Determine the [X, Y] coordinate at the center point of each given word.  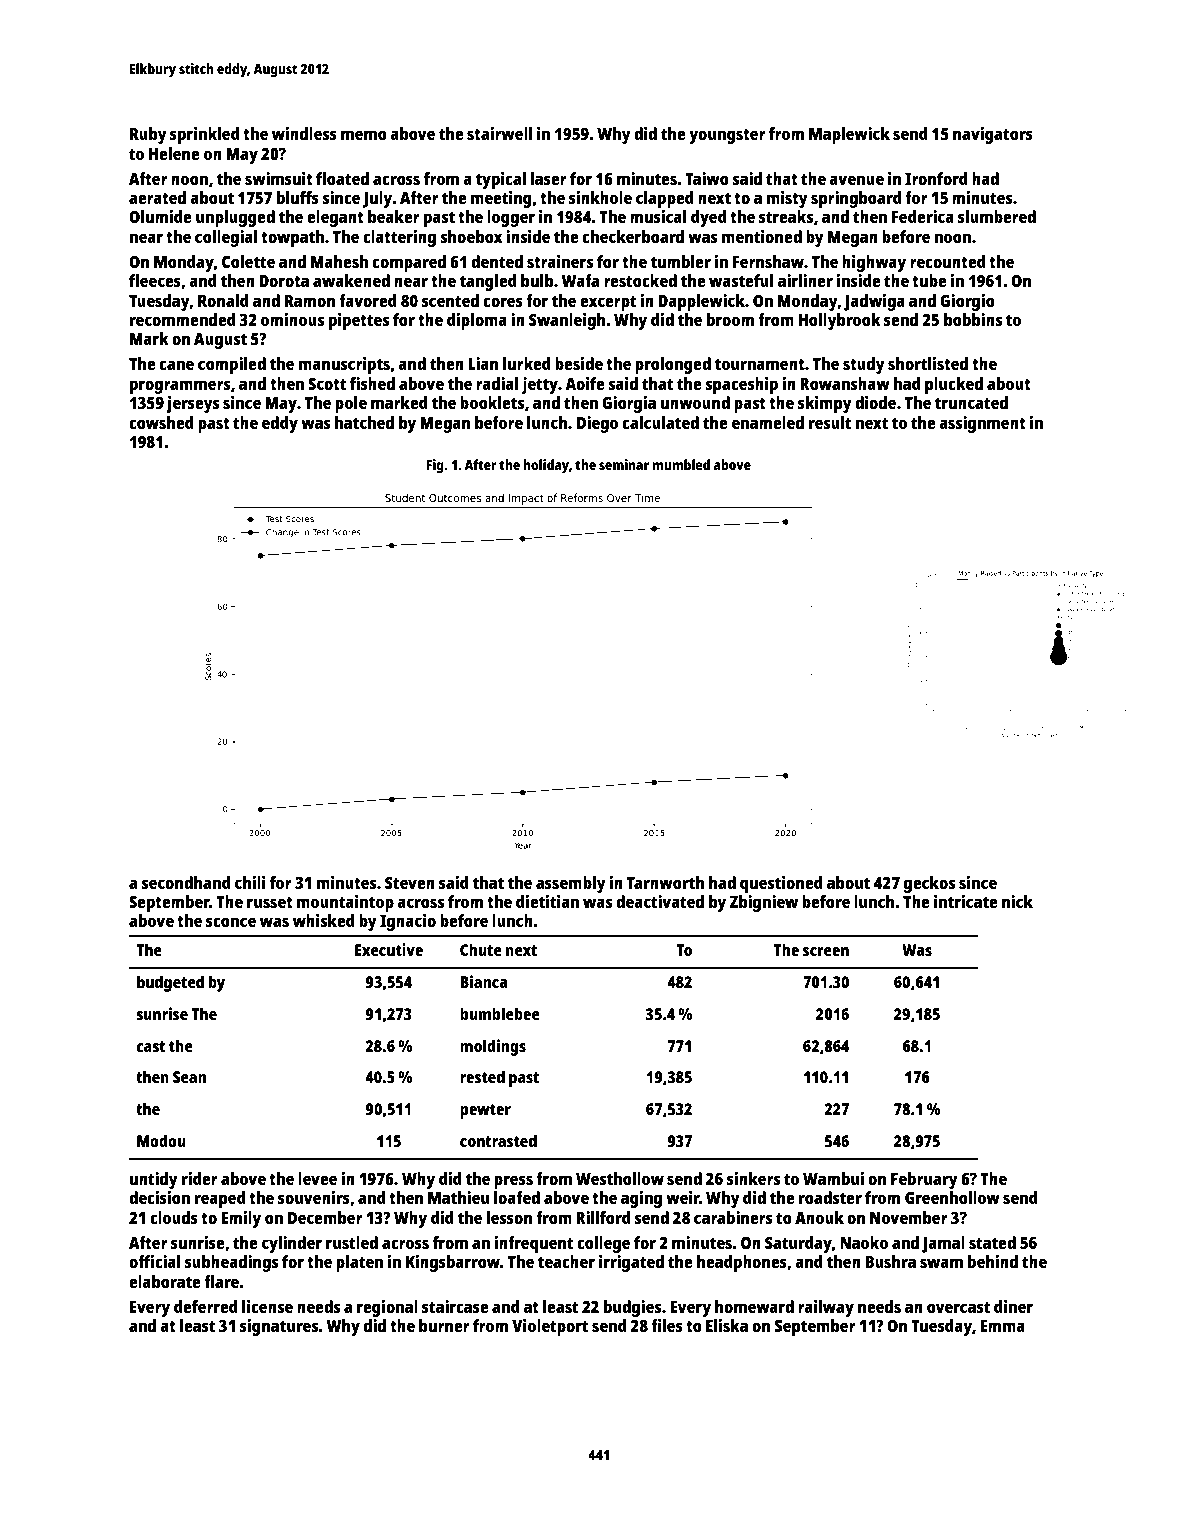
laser [549, 178]
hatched [364, 422]
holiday [546, 466]
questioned [781, 884]
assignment [982, 424]
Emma [1002, 1326]
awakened [351, 280]
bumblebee [500, 1013]
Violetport [550, 1327]
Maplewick [849, 135]
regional [387, 1308]
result [830, 422]
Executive [389, 949]
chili [250, 882]
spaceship [741, 385]
